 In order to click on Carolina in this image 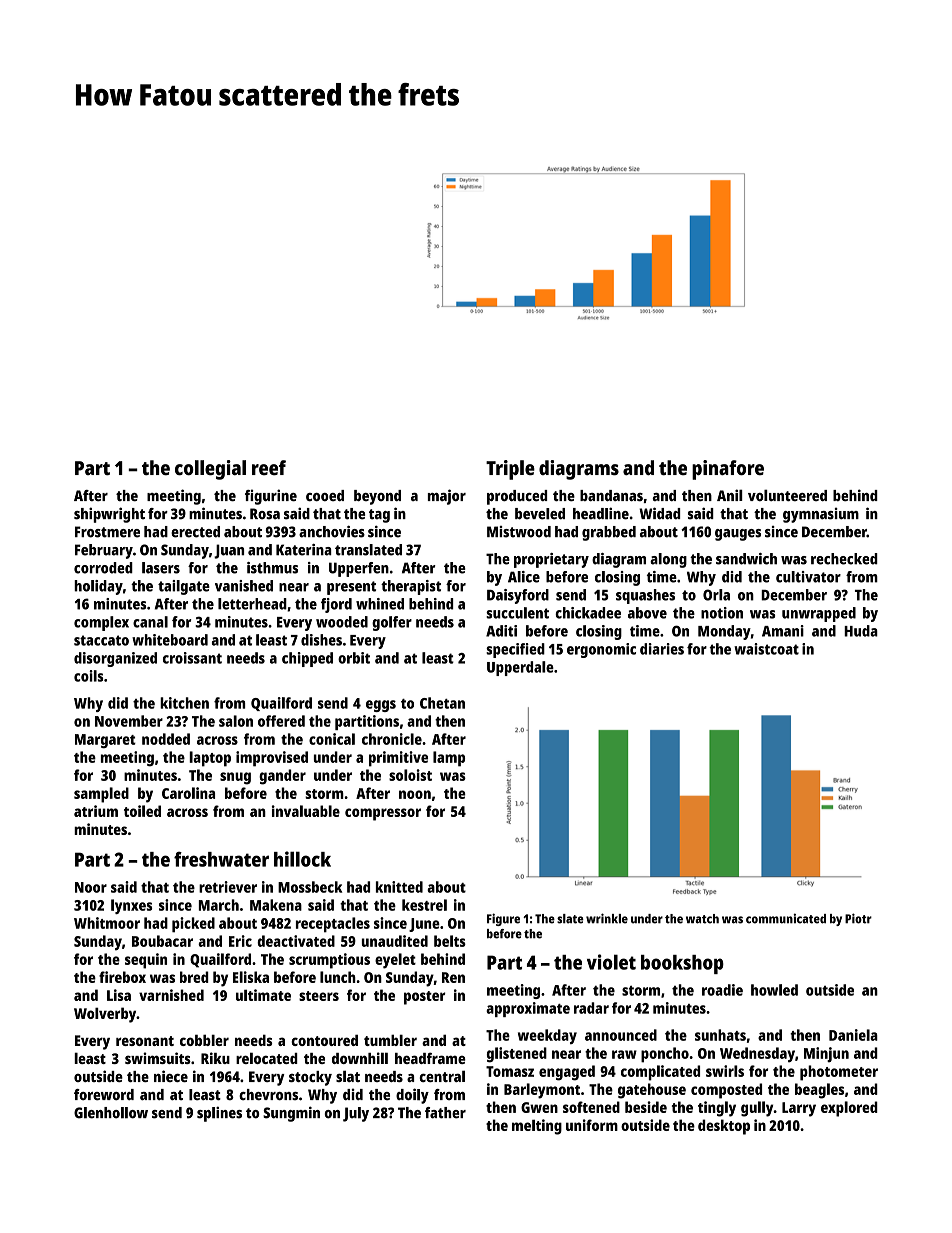, I will do `click(188, 793)`.
